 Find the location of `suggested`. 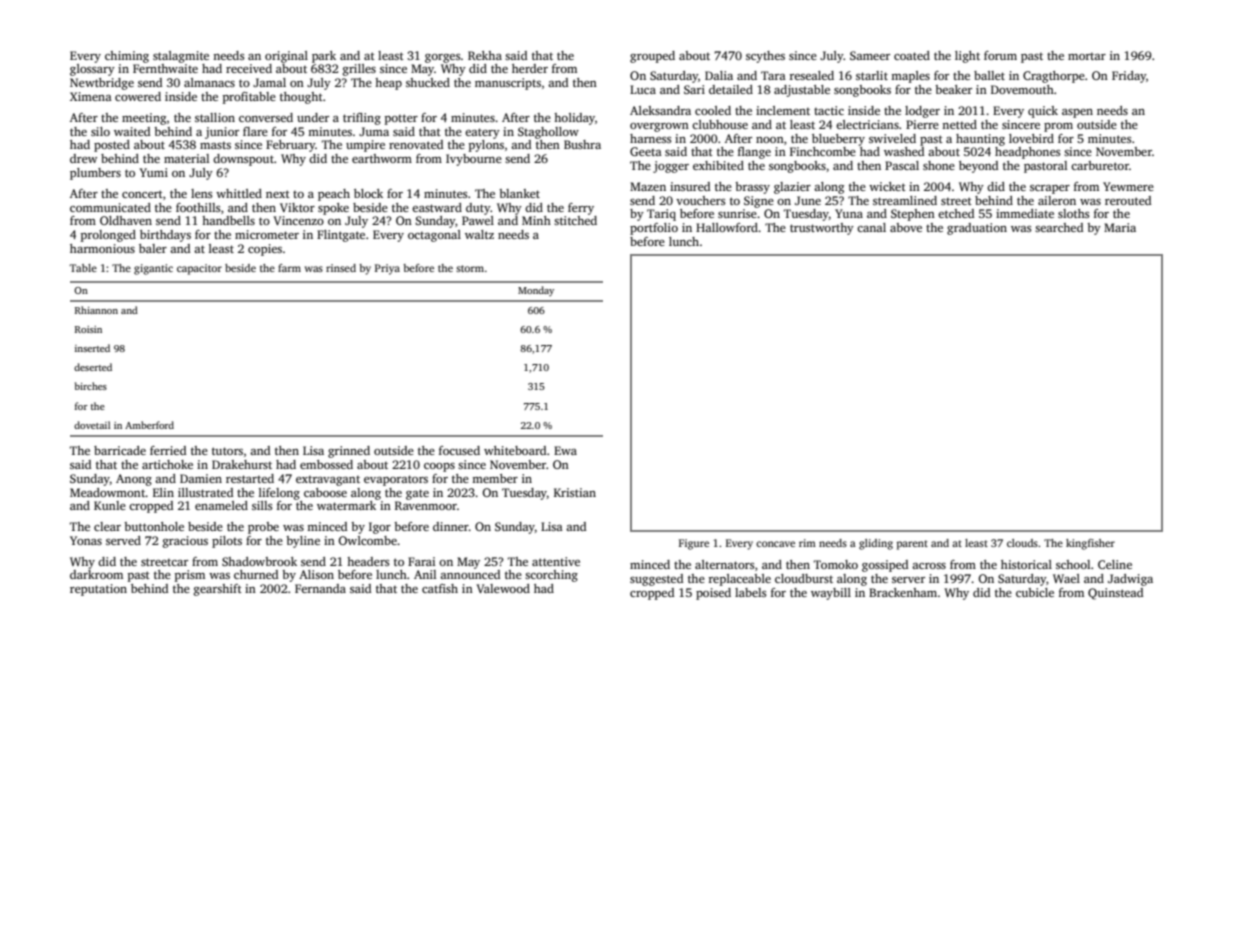

suggested is located at coordinates (656, 580).
